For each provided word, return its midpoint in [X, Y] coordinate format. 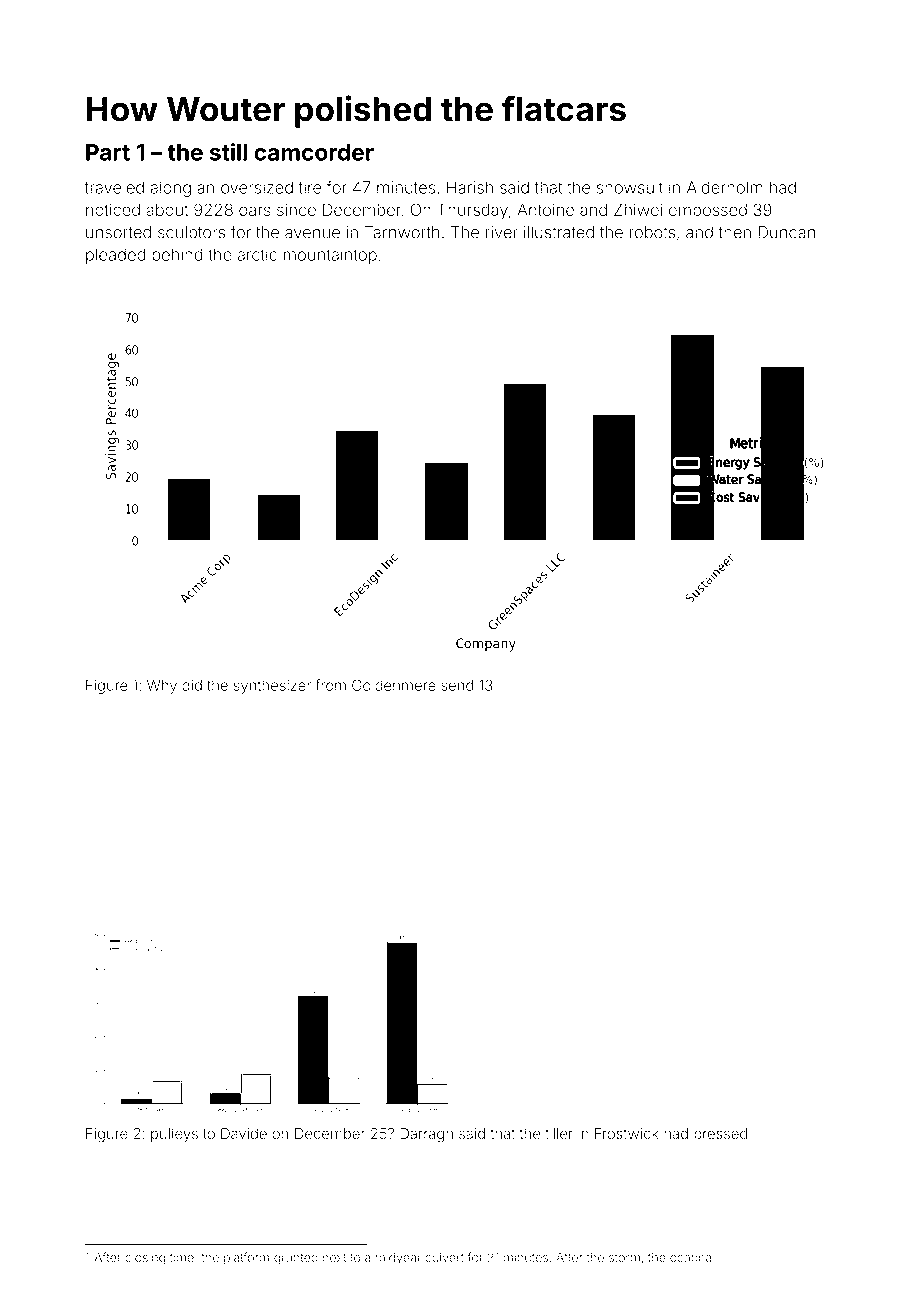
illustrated [559, 232]
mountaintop [330, 256]
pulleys [174, 1135]
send [457, 685]
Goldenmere [394, 685]
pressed [720, 1135]
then [735, 232]
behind [177, 254]
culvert [444, 1257]
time [182, 1257]
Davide [244, 1134]
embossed [708, 210]
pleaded [115, 256]
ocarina [691, 1257]
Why [162, 687]
